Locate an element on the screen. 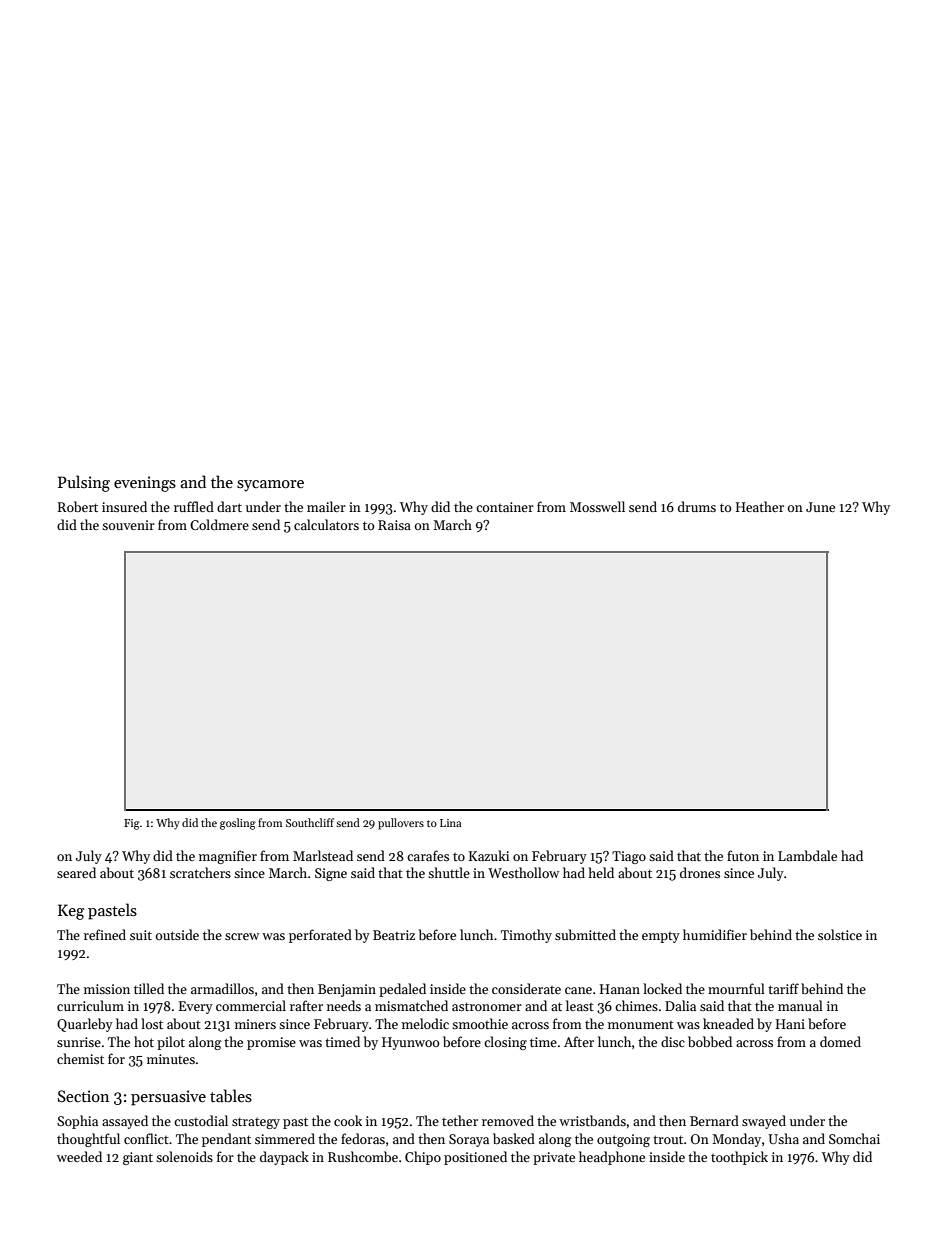  commercial is located at coordinates (251, 1005).
